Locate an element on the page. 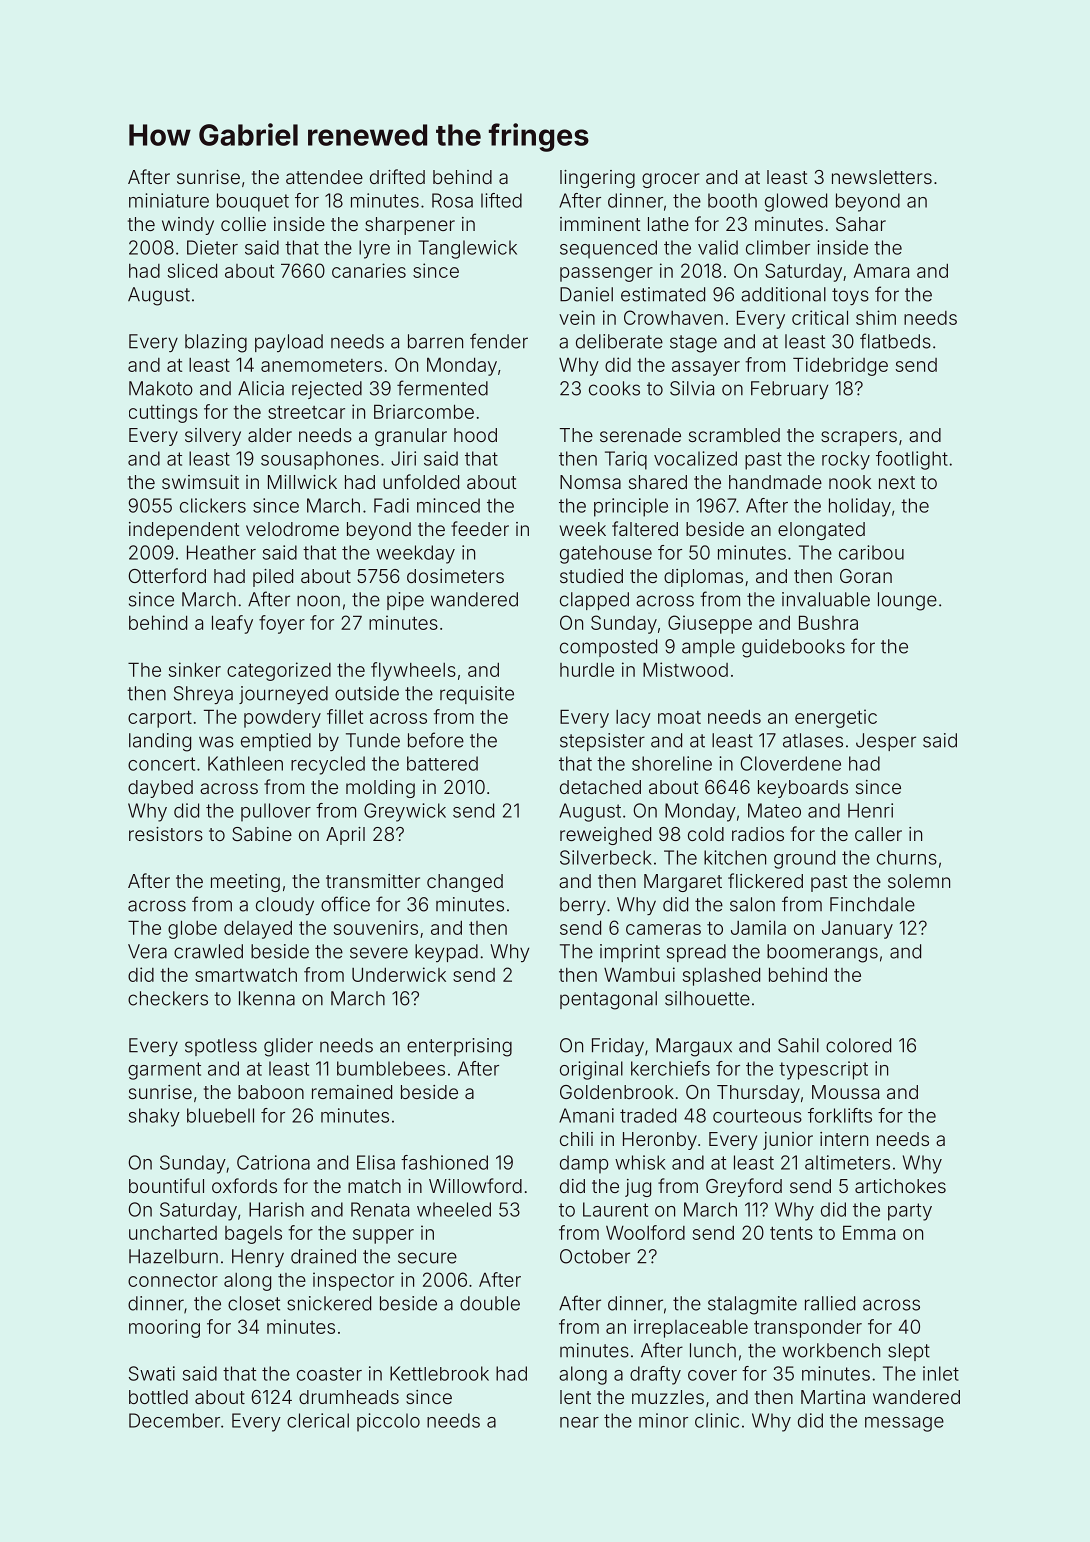 This image has height=1542, width=1090. silhouette is located at coordinates (707, 998).
